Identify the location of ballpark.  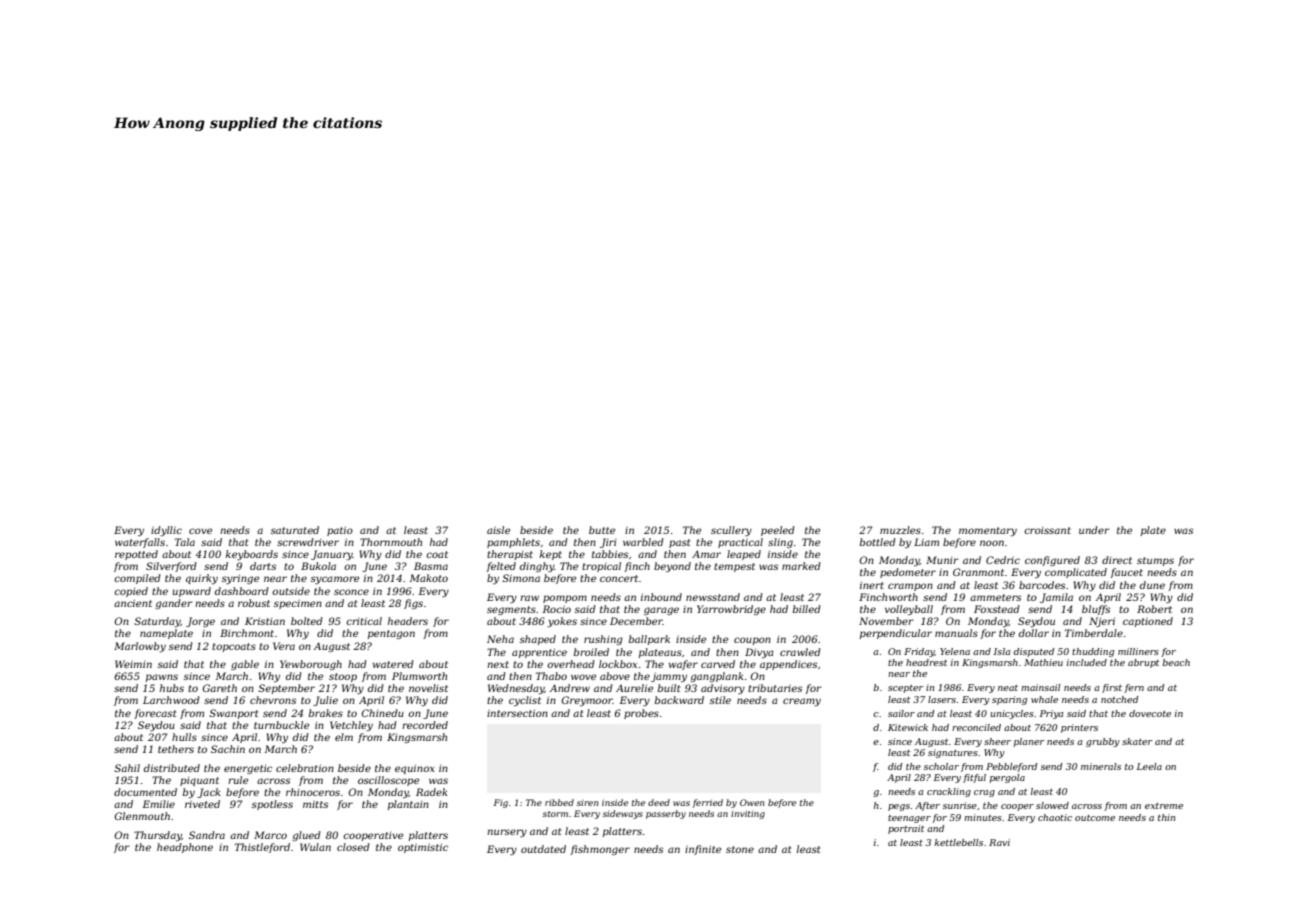
(649, 640).
